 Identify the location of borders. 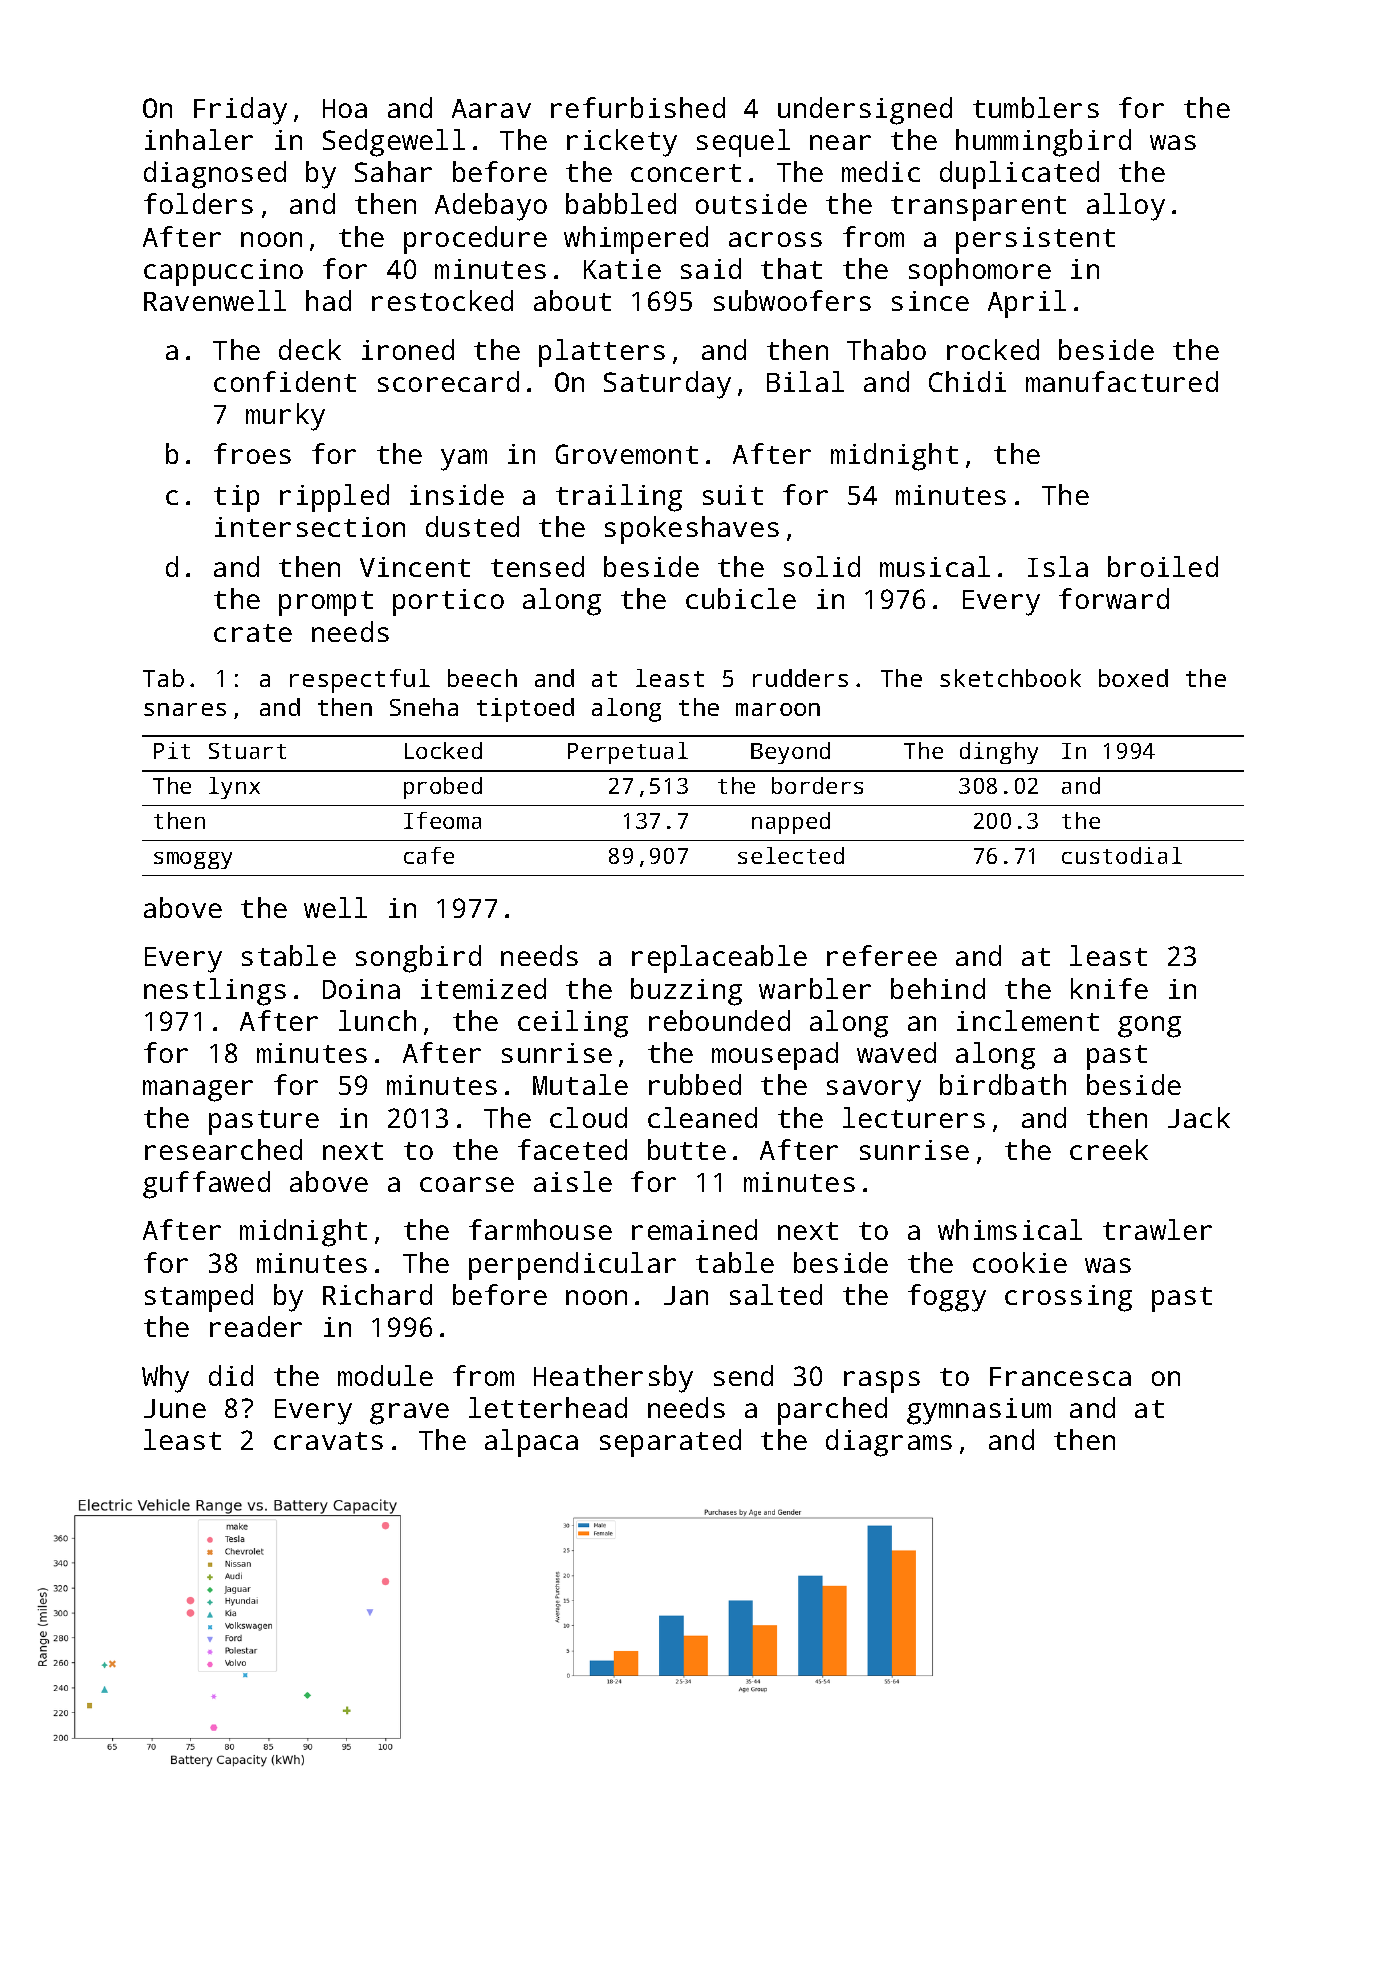
(817, 785).
